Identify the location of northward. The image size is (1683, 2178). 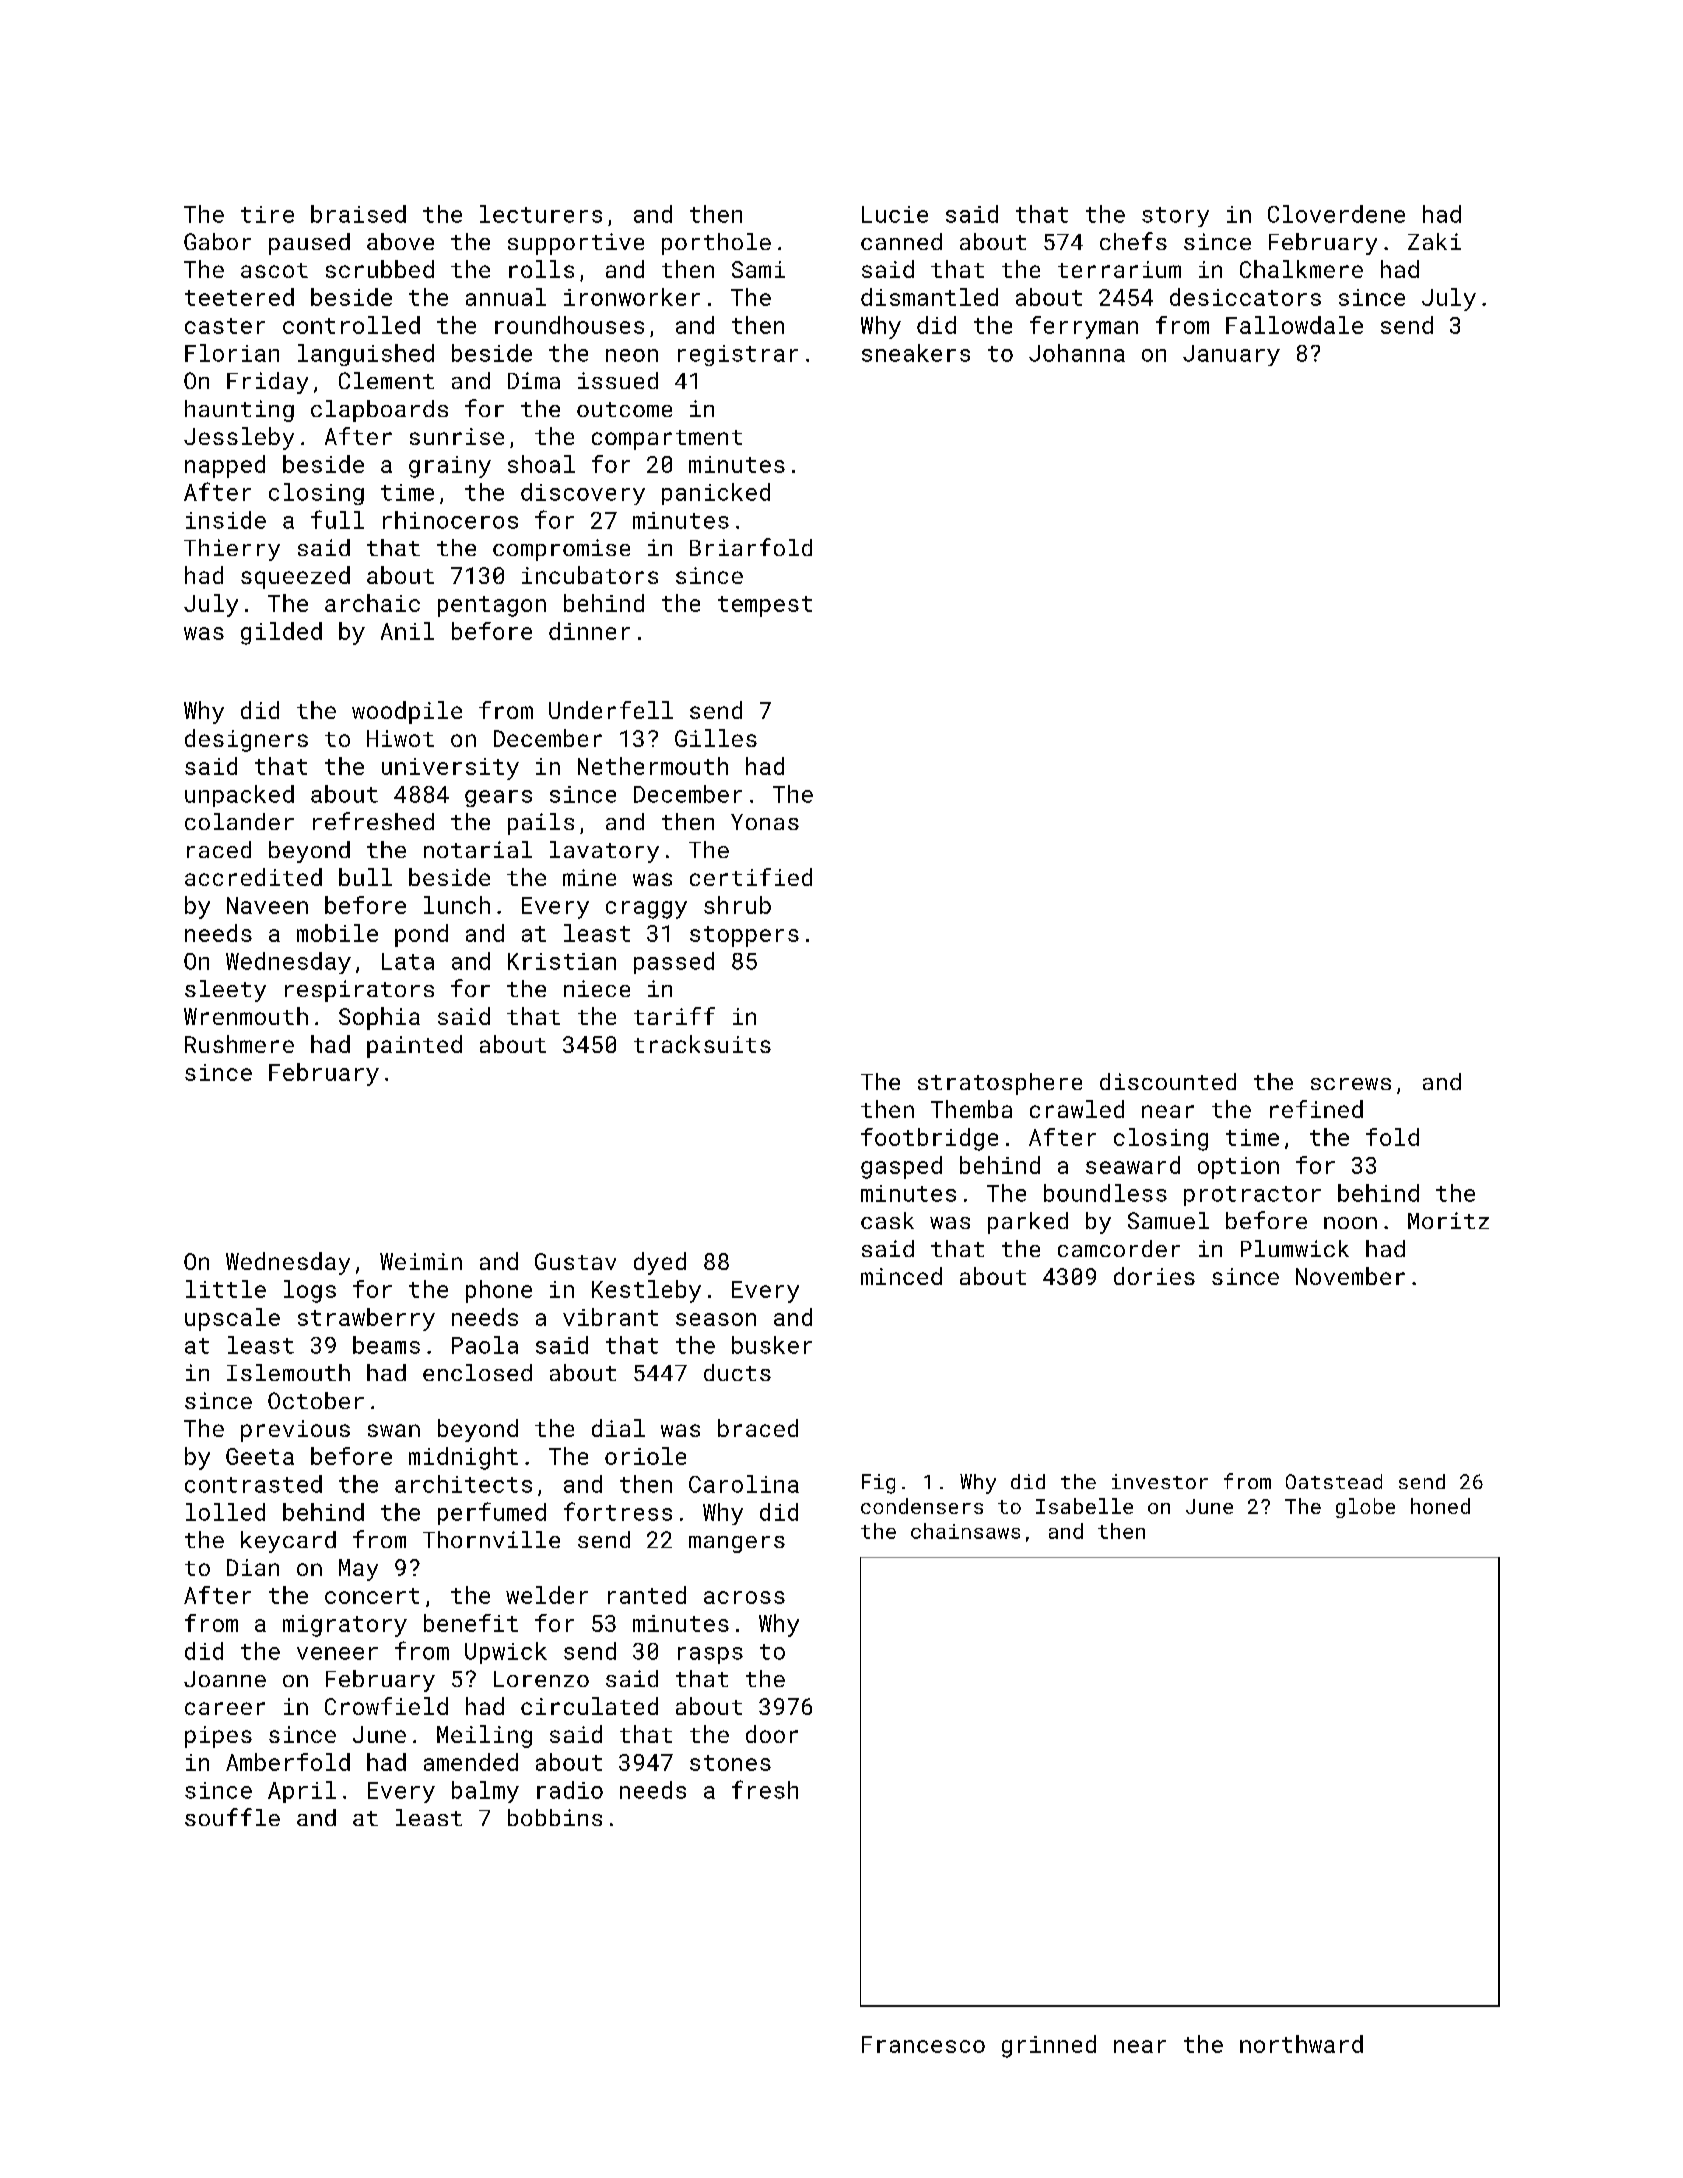
(1301, 2044).
